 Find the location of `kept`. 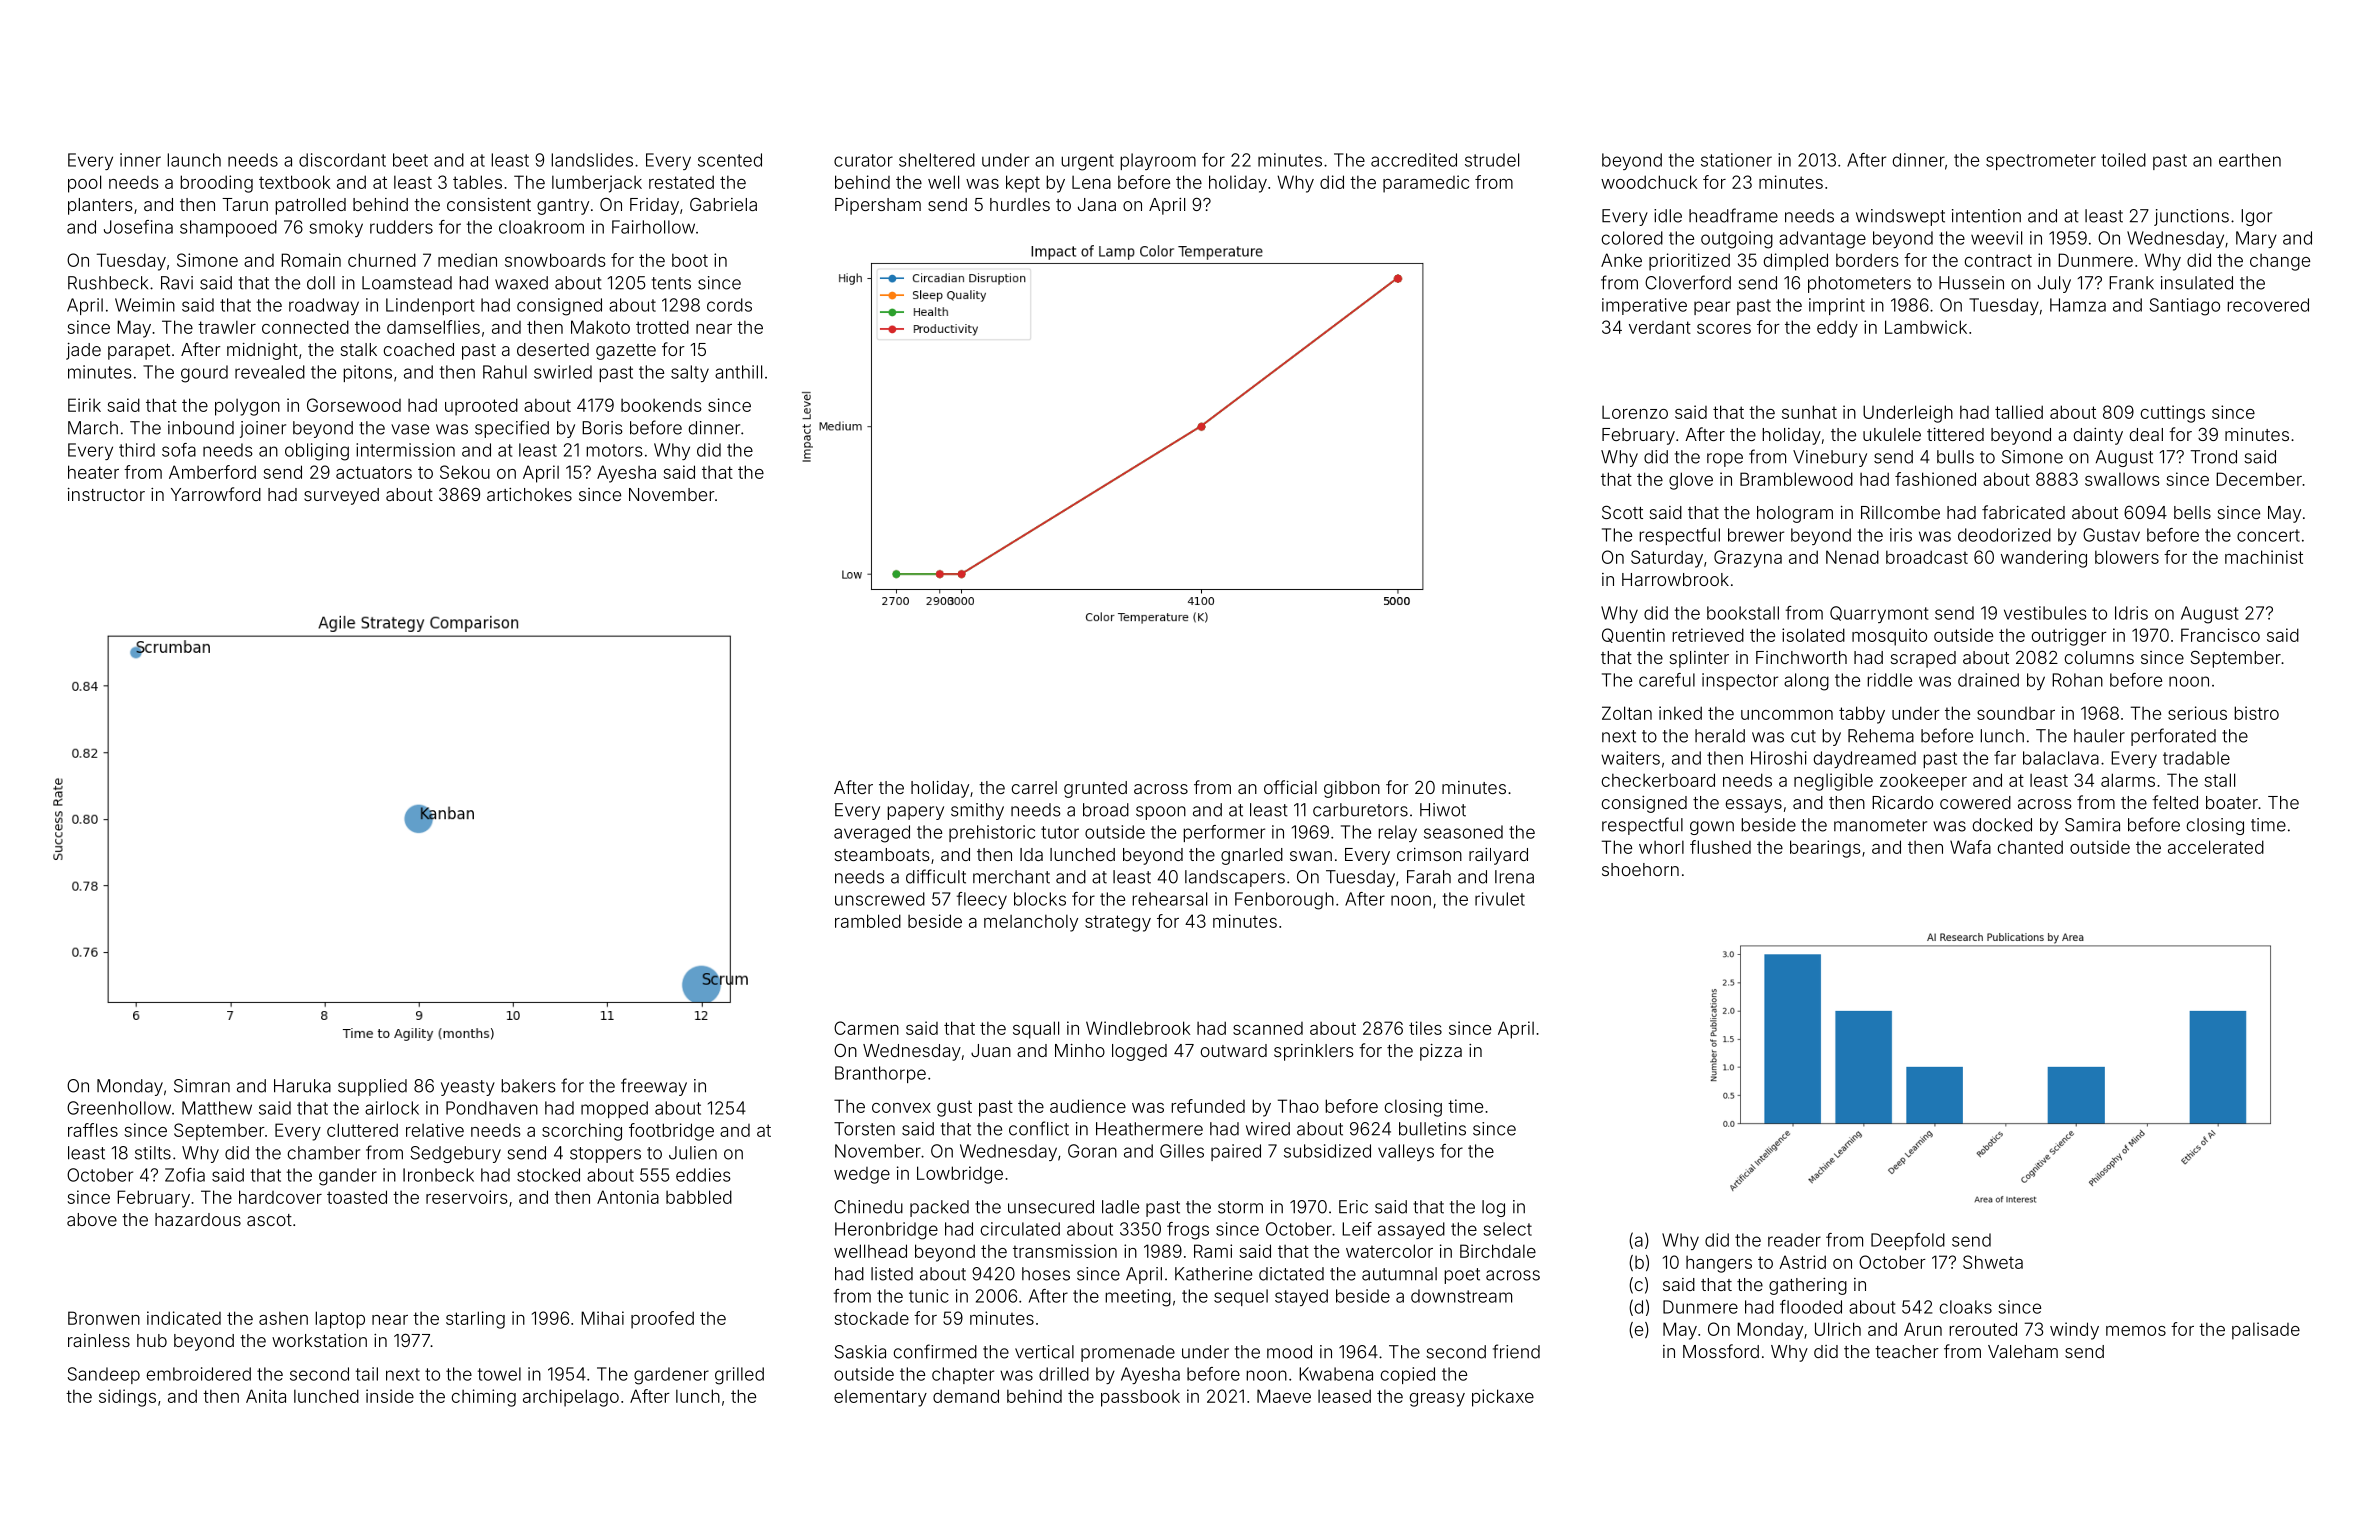

kept is located at coordinates (1023, 184).
